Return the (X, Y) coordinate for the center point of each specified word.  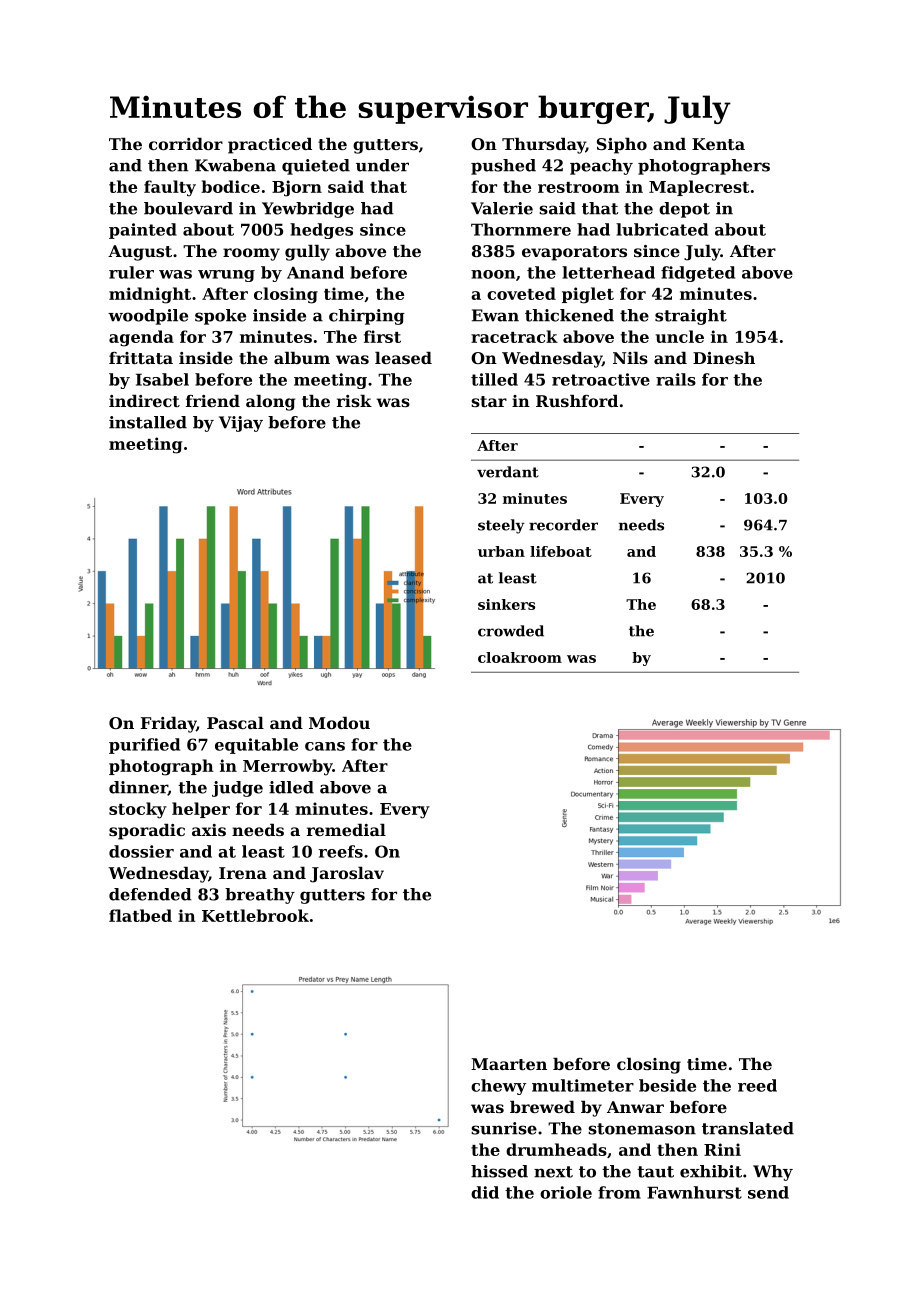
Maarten (509, 1064)
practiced (270, 146)
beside (667, 1085)
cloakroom (520, 657)
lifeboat (561, 551)
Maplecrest (699, 188)
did (485, 1192)
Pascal (235, 723)
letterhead (608, 272)
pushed (503, 167)
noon (493, 274)
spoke (220, 317)
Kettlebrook (255, 915)
